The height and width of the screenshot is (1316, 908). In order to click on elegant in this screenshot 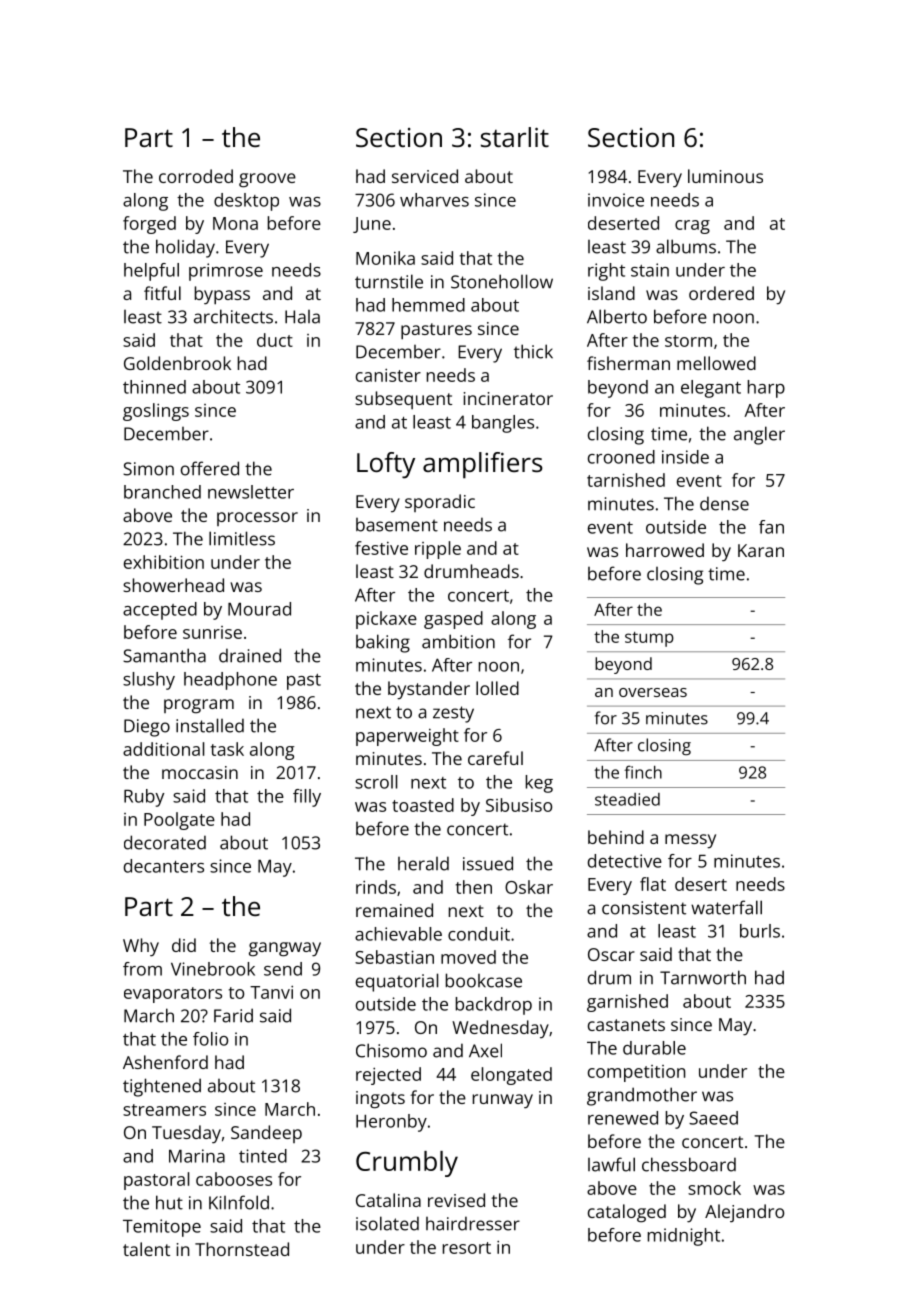, I will do `click(711, 389)`.
